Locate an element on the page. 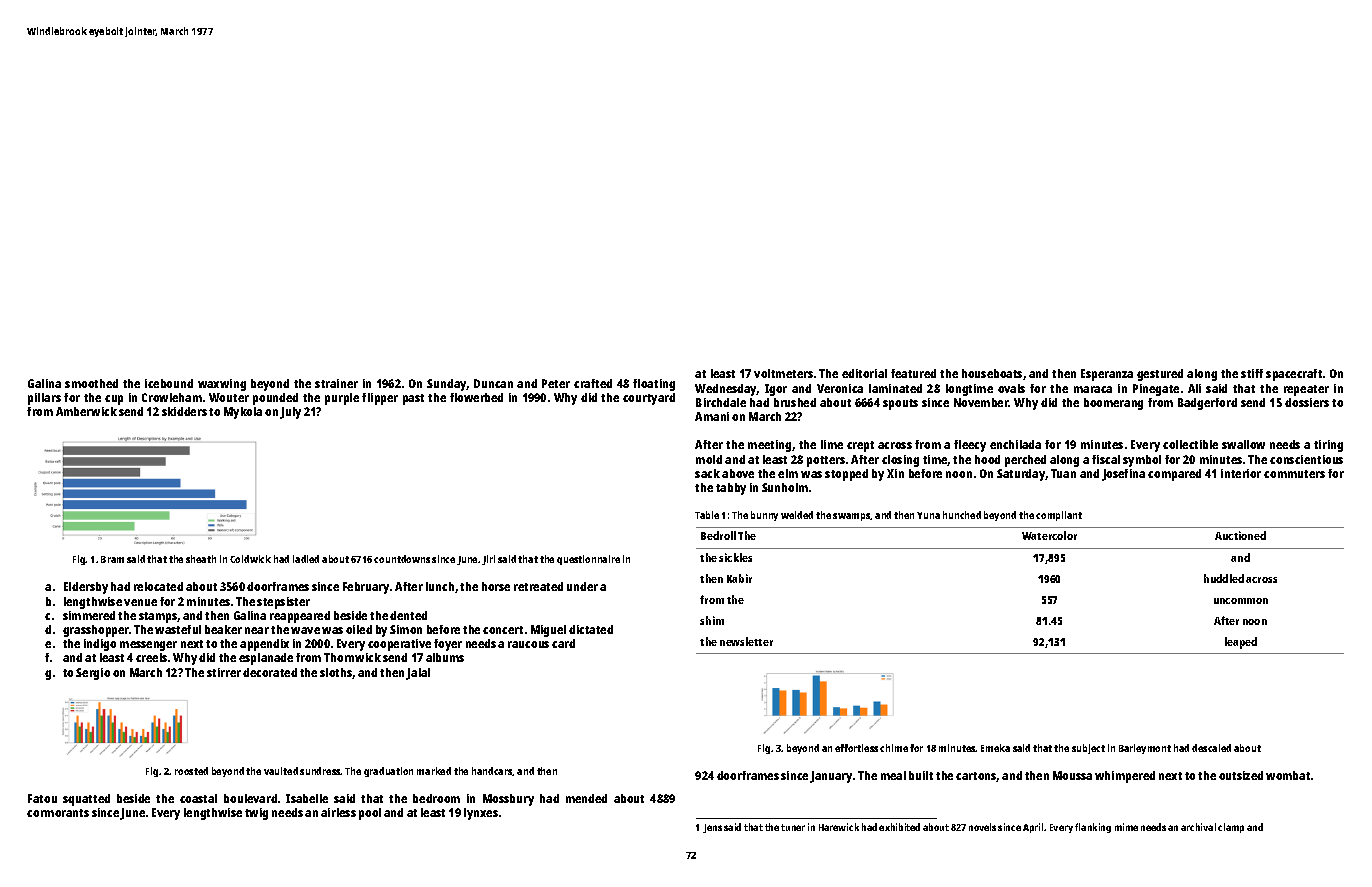  effortless is located at coordinates (856, 748).
